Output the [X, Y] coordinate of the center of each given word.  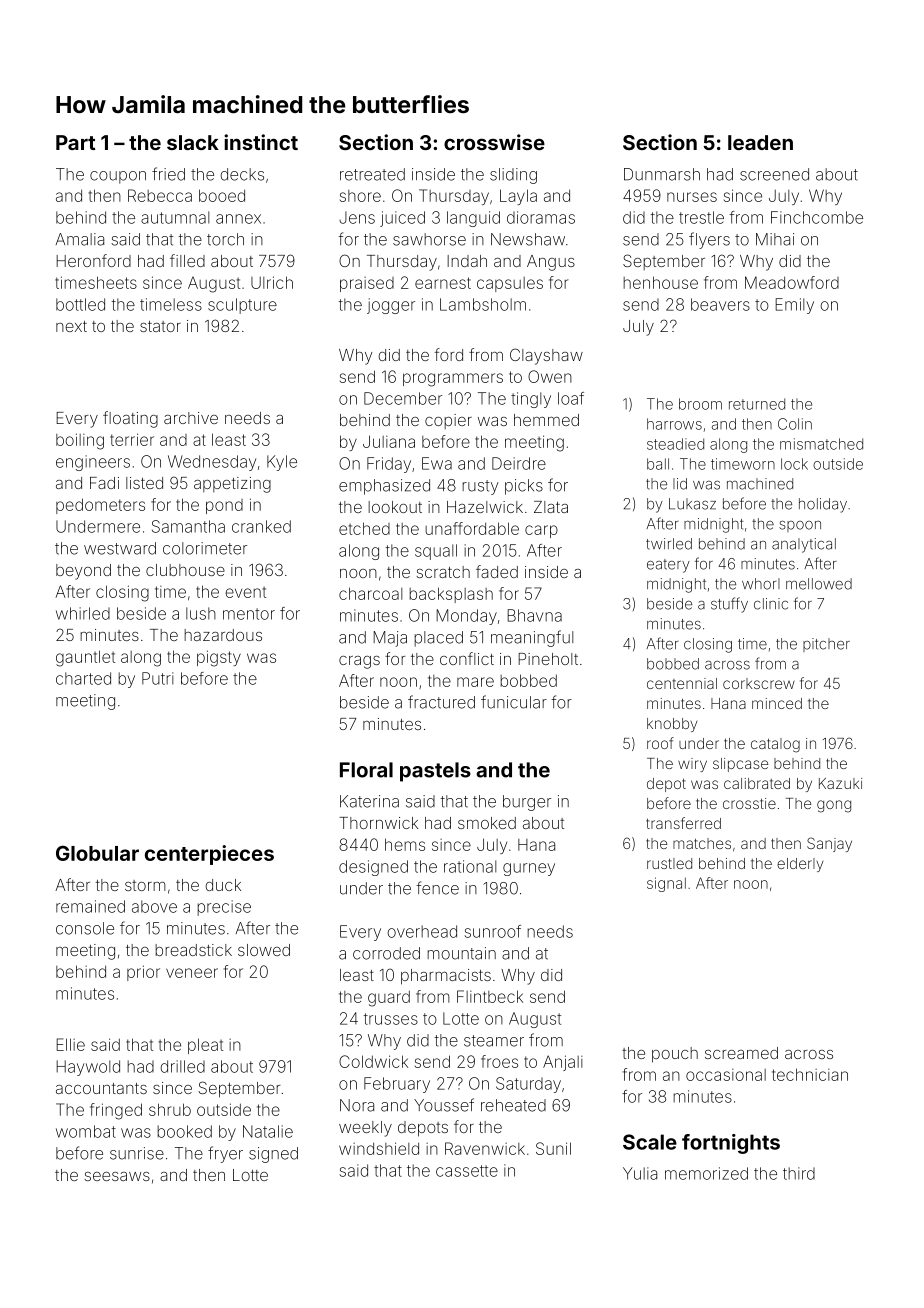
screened [774, 174]
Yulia [640, 1173]
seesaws [117, 1176]
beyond [83, 572]
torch [225, 239]
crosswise [494, 142]
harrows [674, 424]
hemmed [546, 420]
